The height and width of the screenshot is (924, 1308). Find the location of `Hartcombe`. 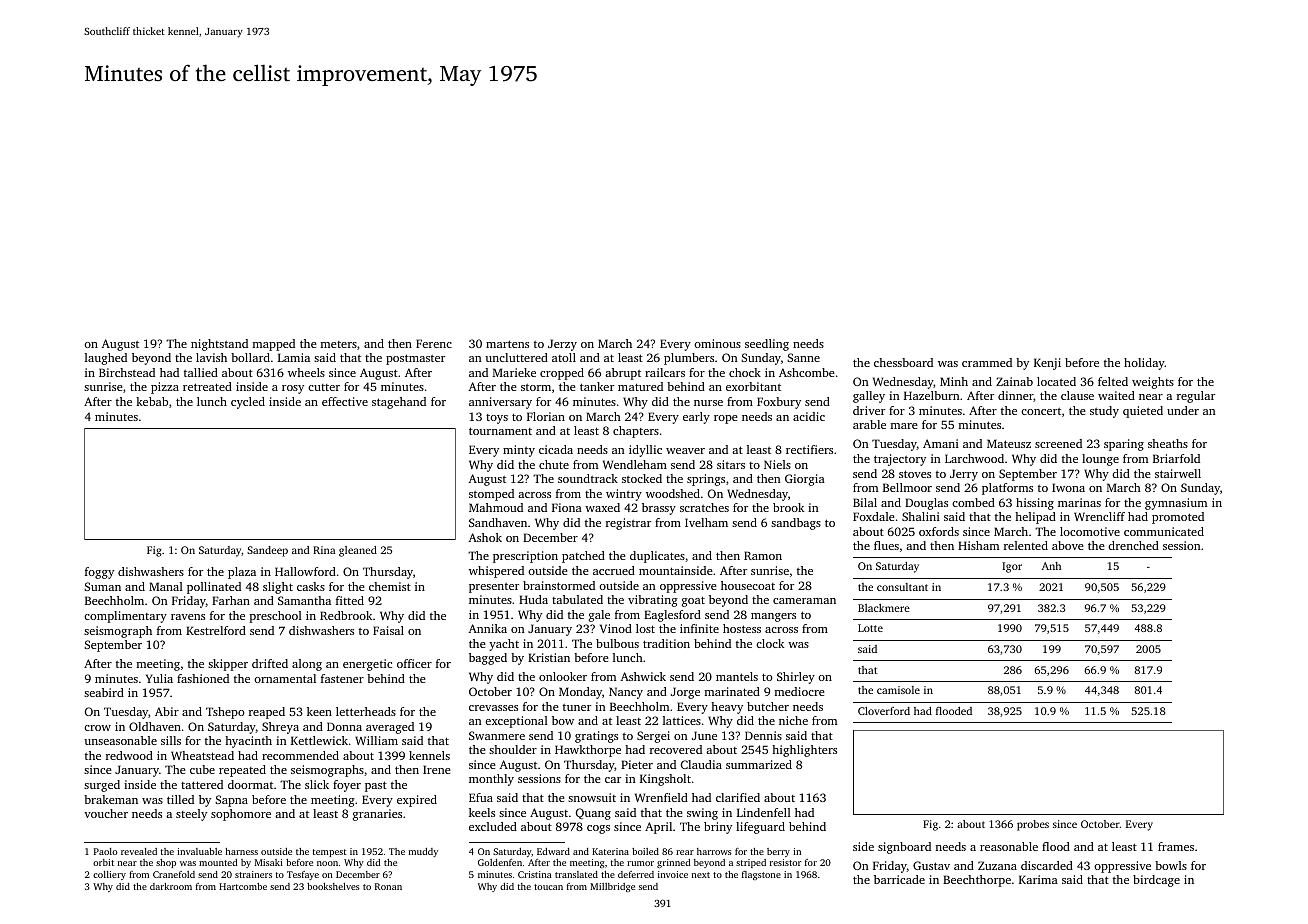

Hartcombe is located at coordinates (243, 886).
